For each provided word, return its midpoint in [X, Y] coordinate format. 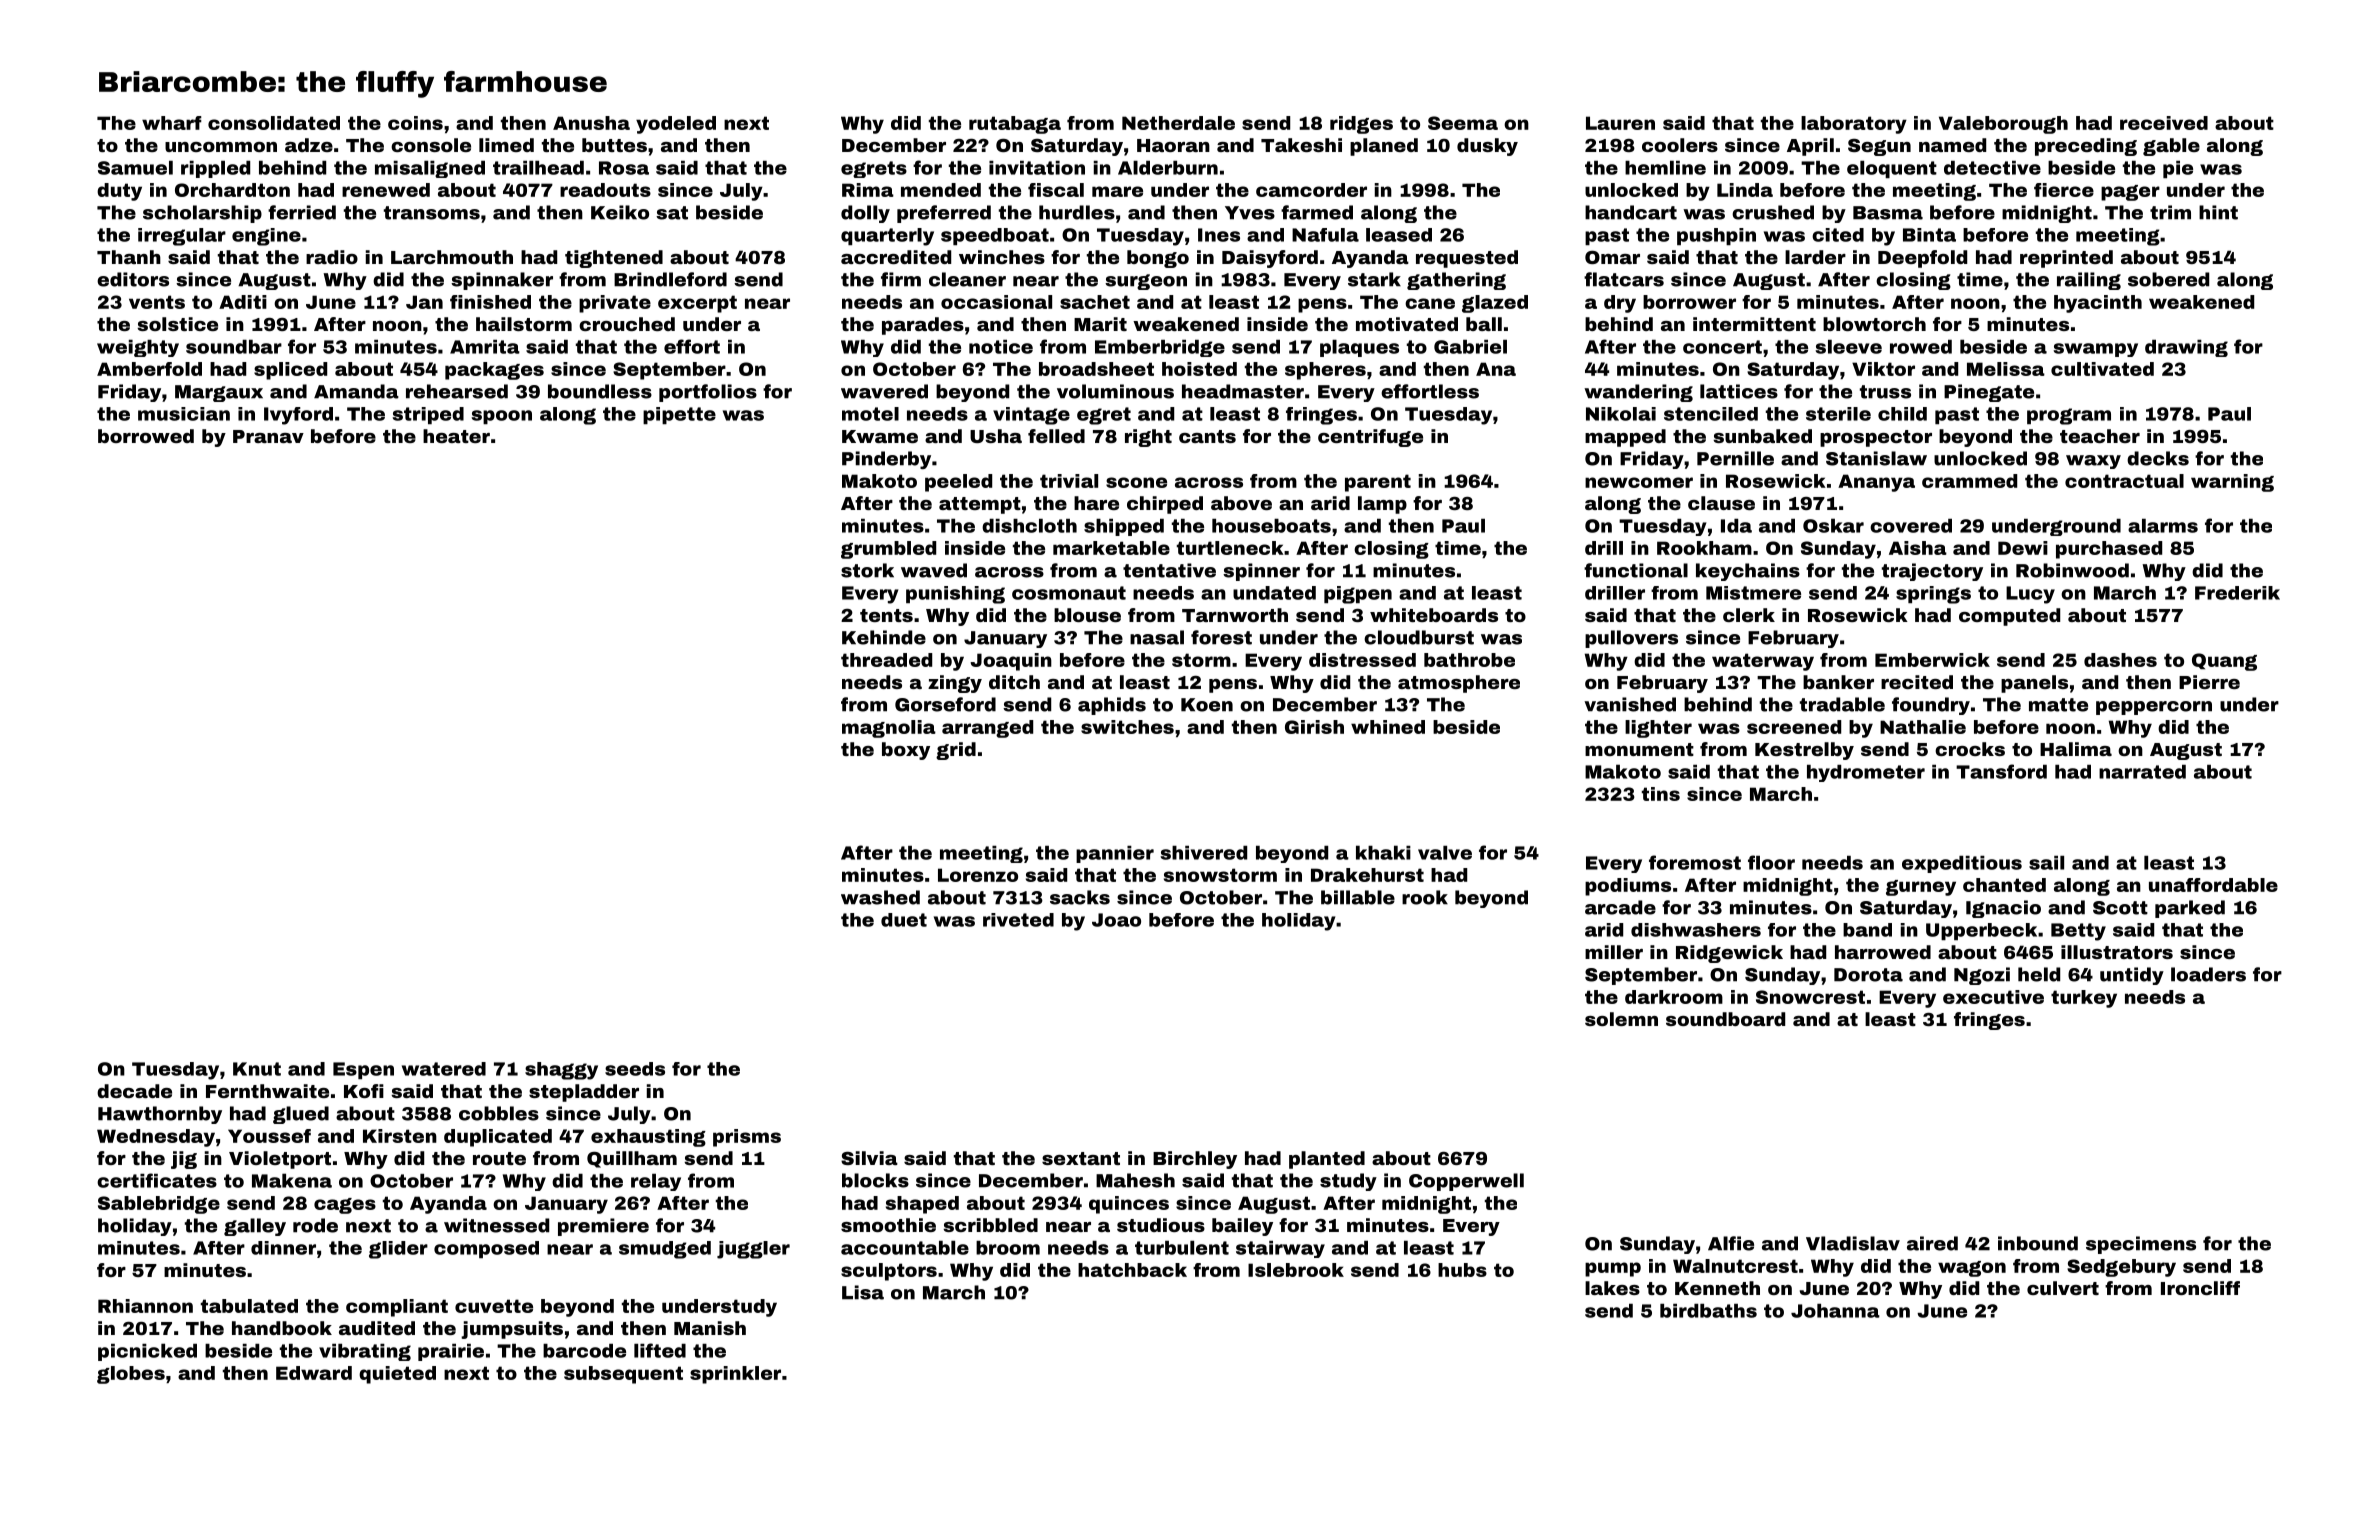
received [2164, 123]
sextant [1081, 1158]
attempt [980, 505]
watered [444, 1069]
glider [398, 1250]
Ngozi [1982, 976]
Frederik [2237, 593]
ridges [1361, 125]
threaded [886, 660]
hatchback [1132, 1270]
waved [934, 570]
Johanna [1835, 1311]
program [2069, 416]
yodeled [676, 125]
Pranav [268, 436]
